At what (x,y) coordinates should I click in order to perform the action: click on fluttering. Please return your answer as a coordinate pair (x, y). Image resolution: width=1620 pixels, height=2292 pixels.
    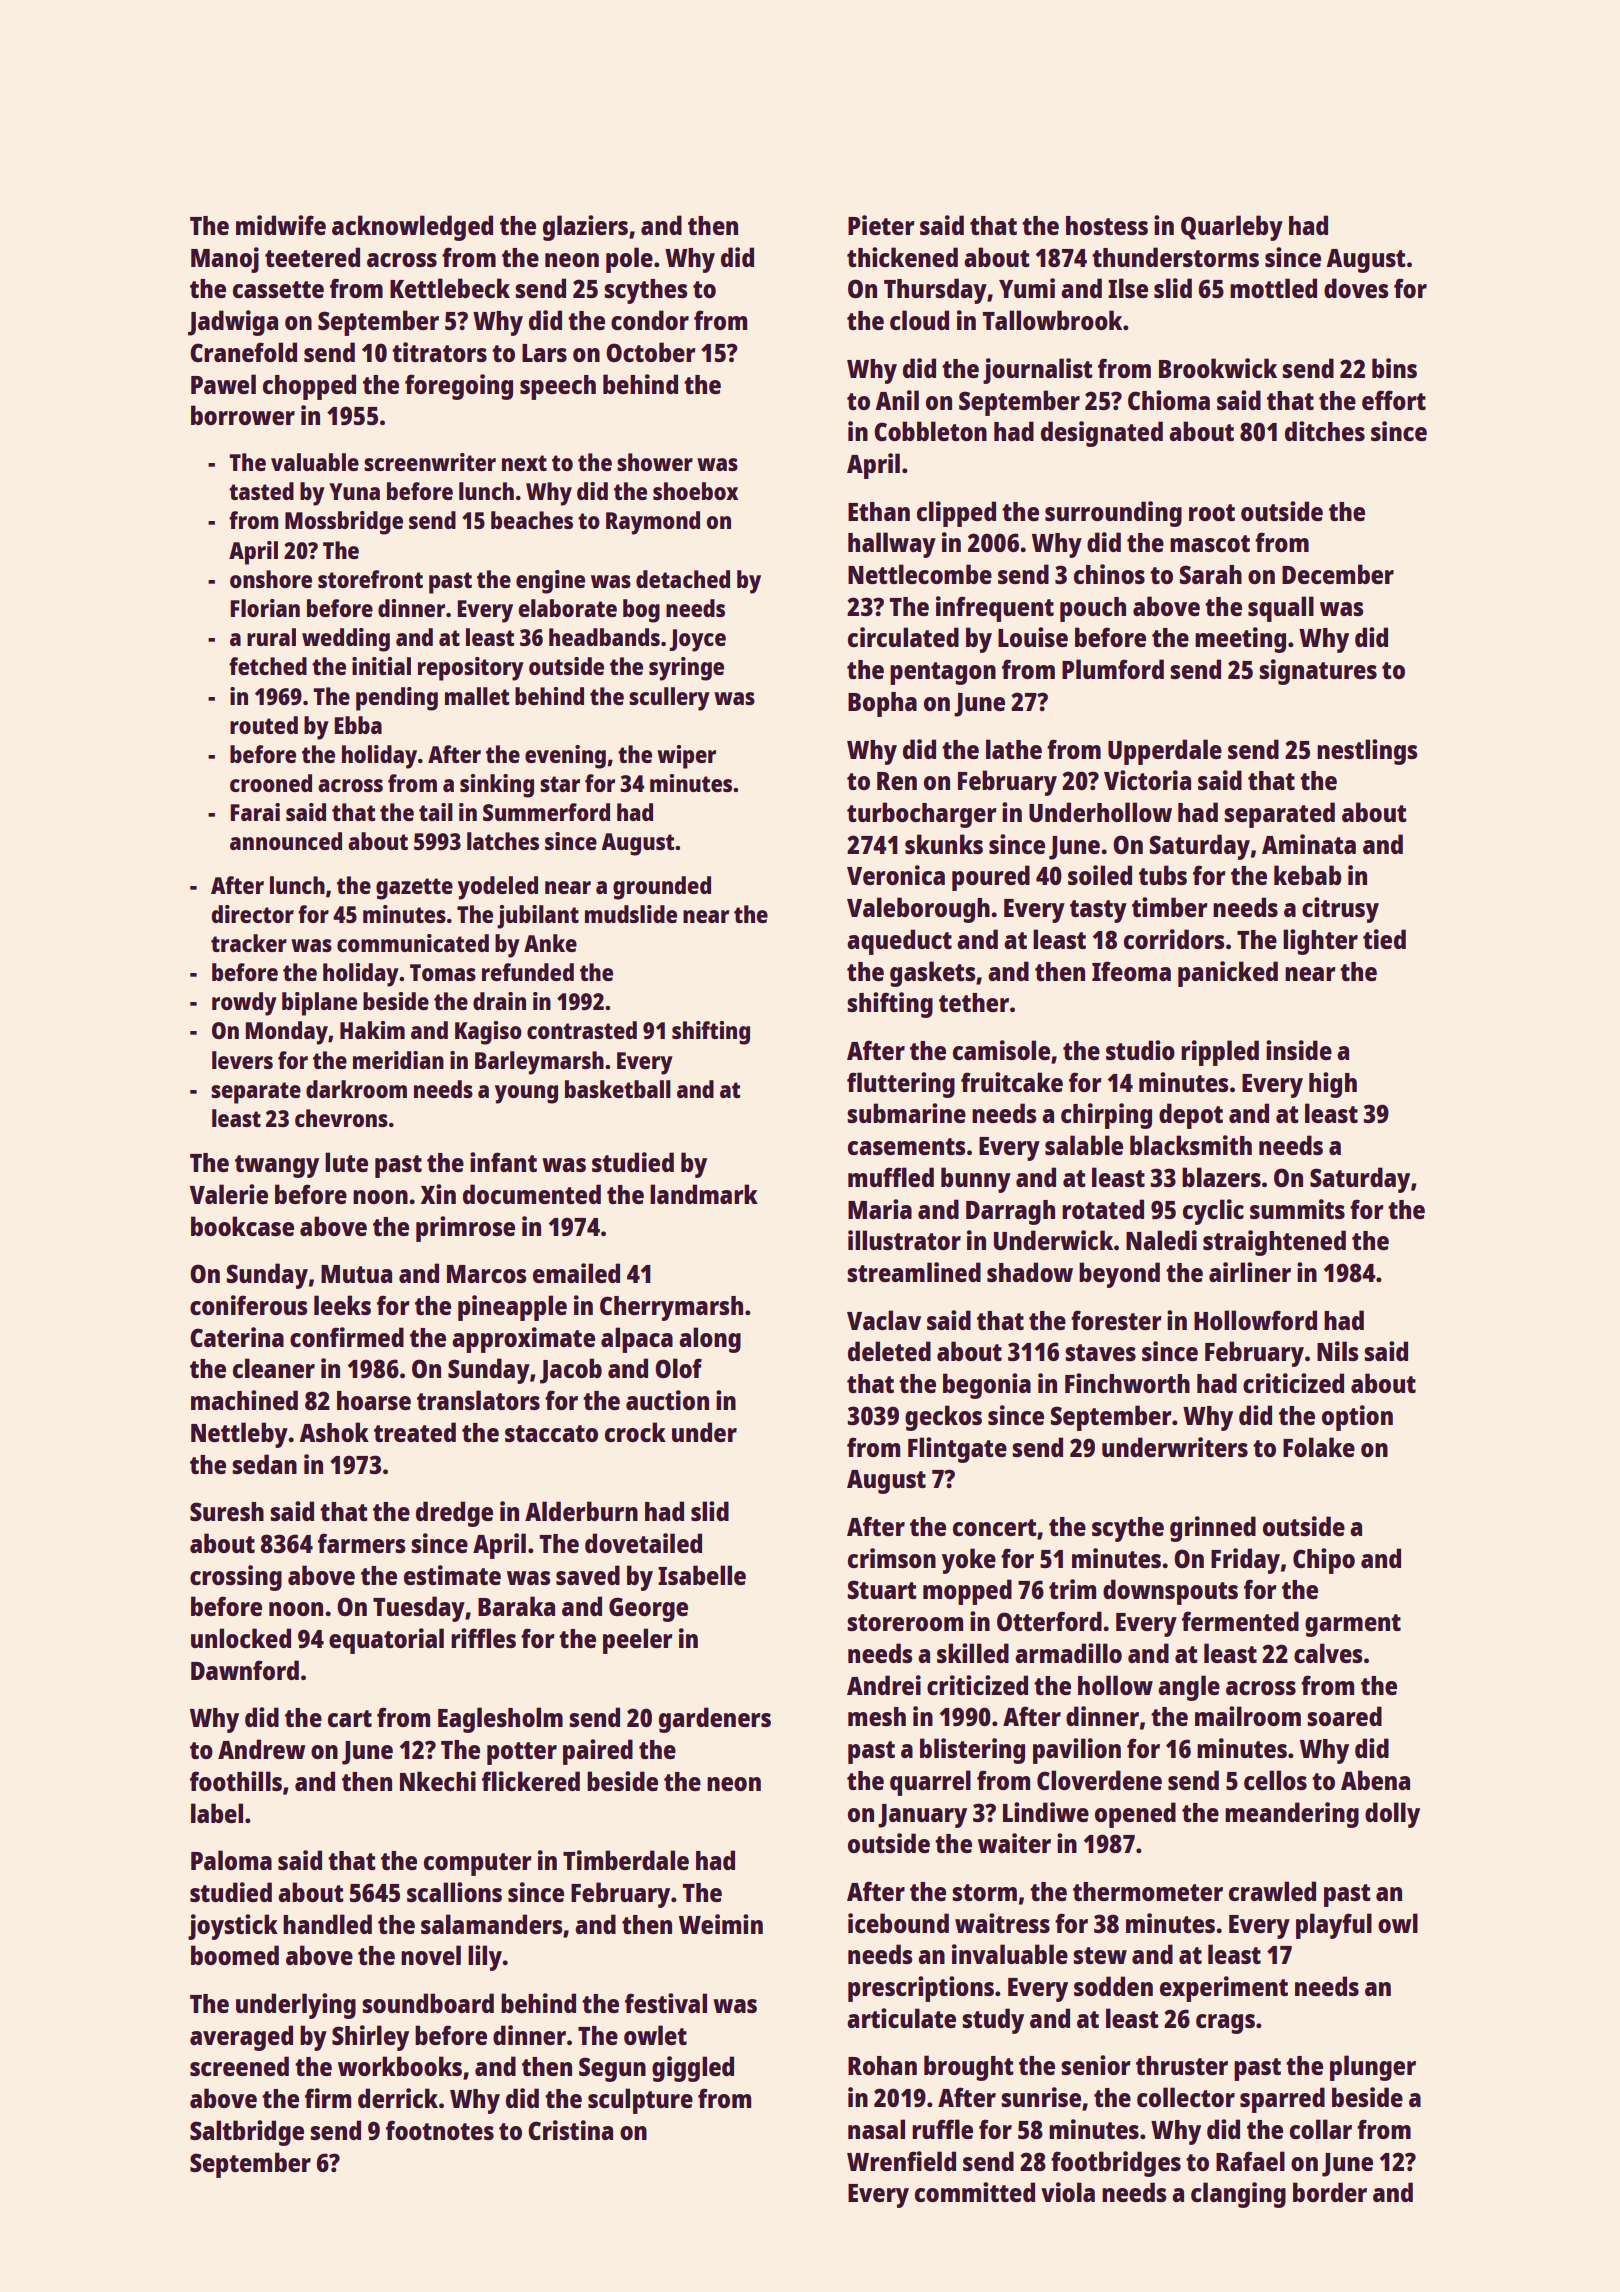
    Looking at the image, I should click on (901, 1085).
